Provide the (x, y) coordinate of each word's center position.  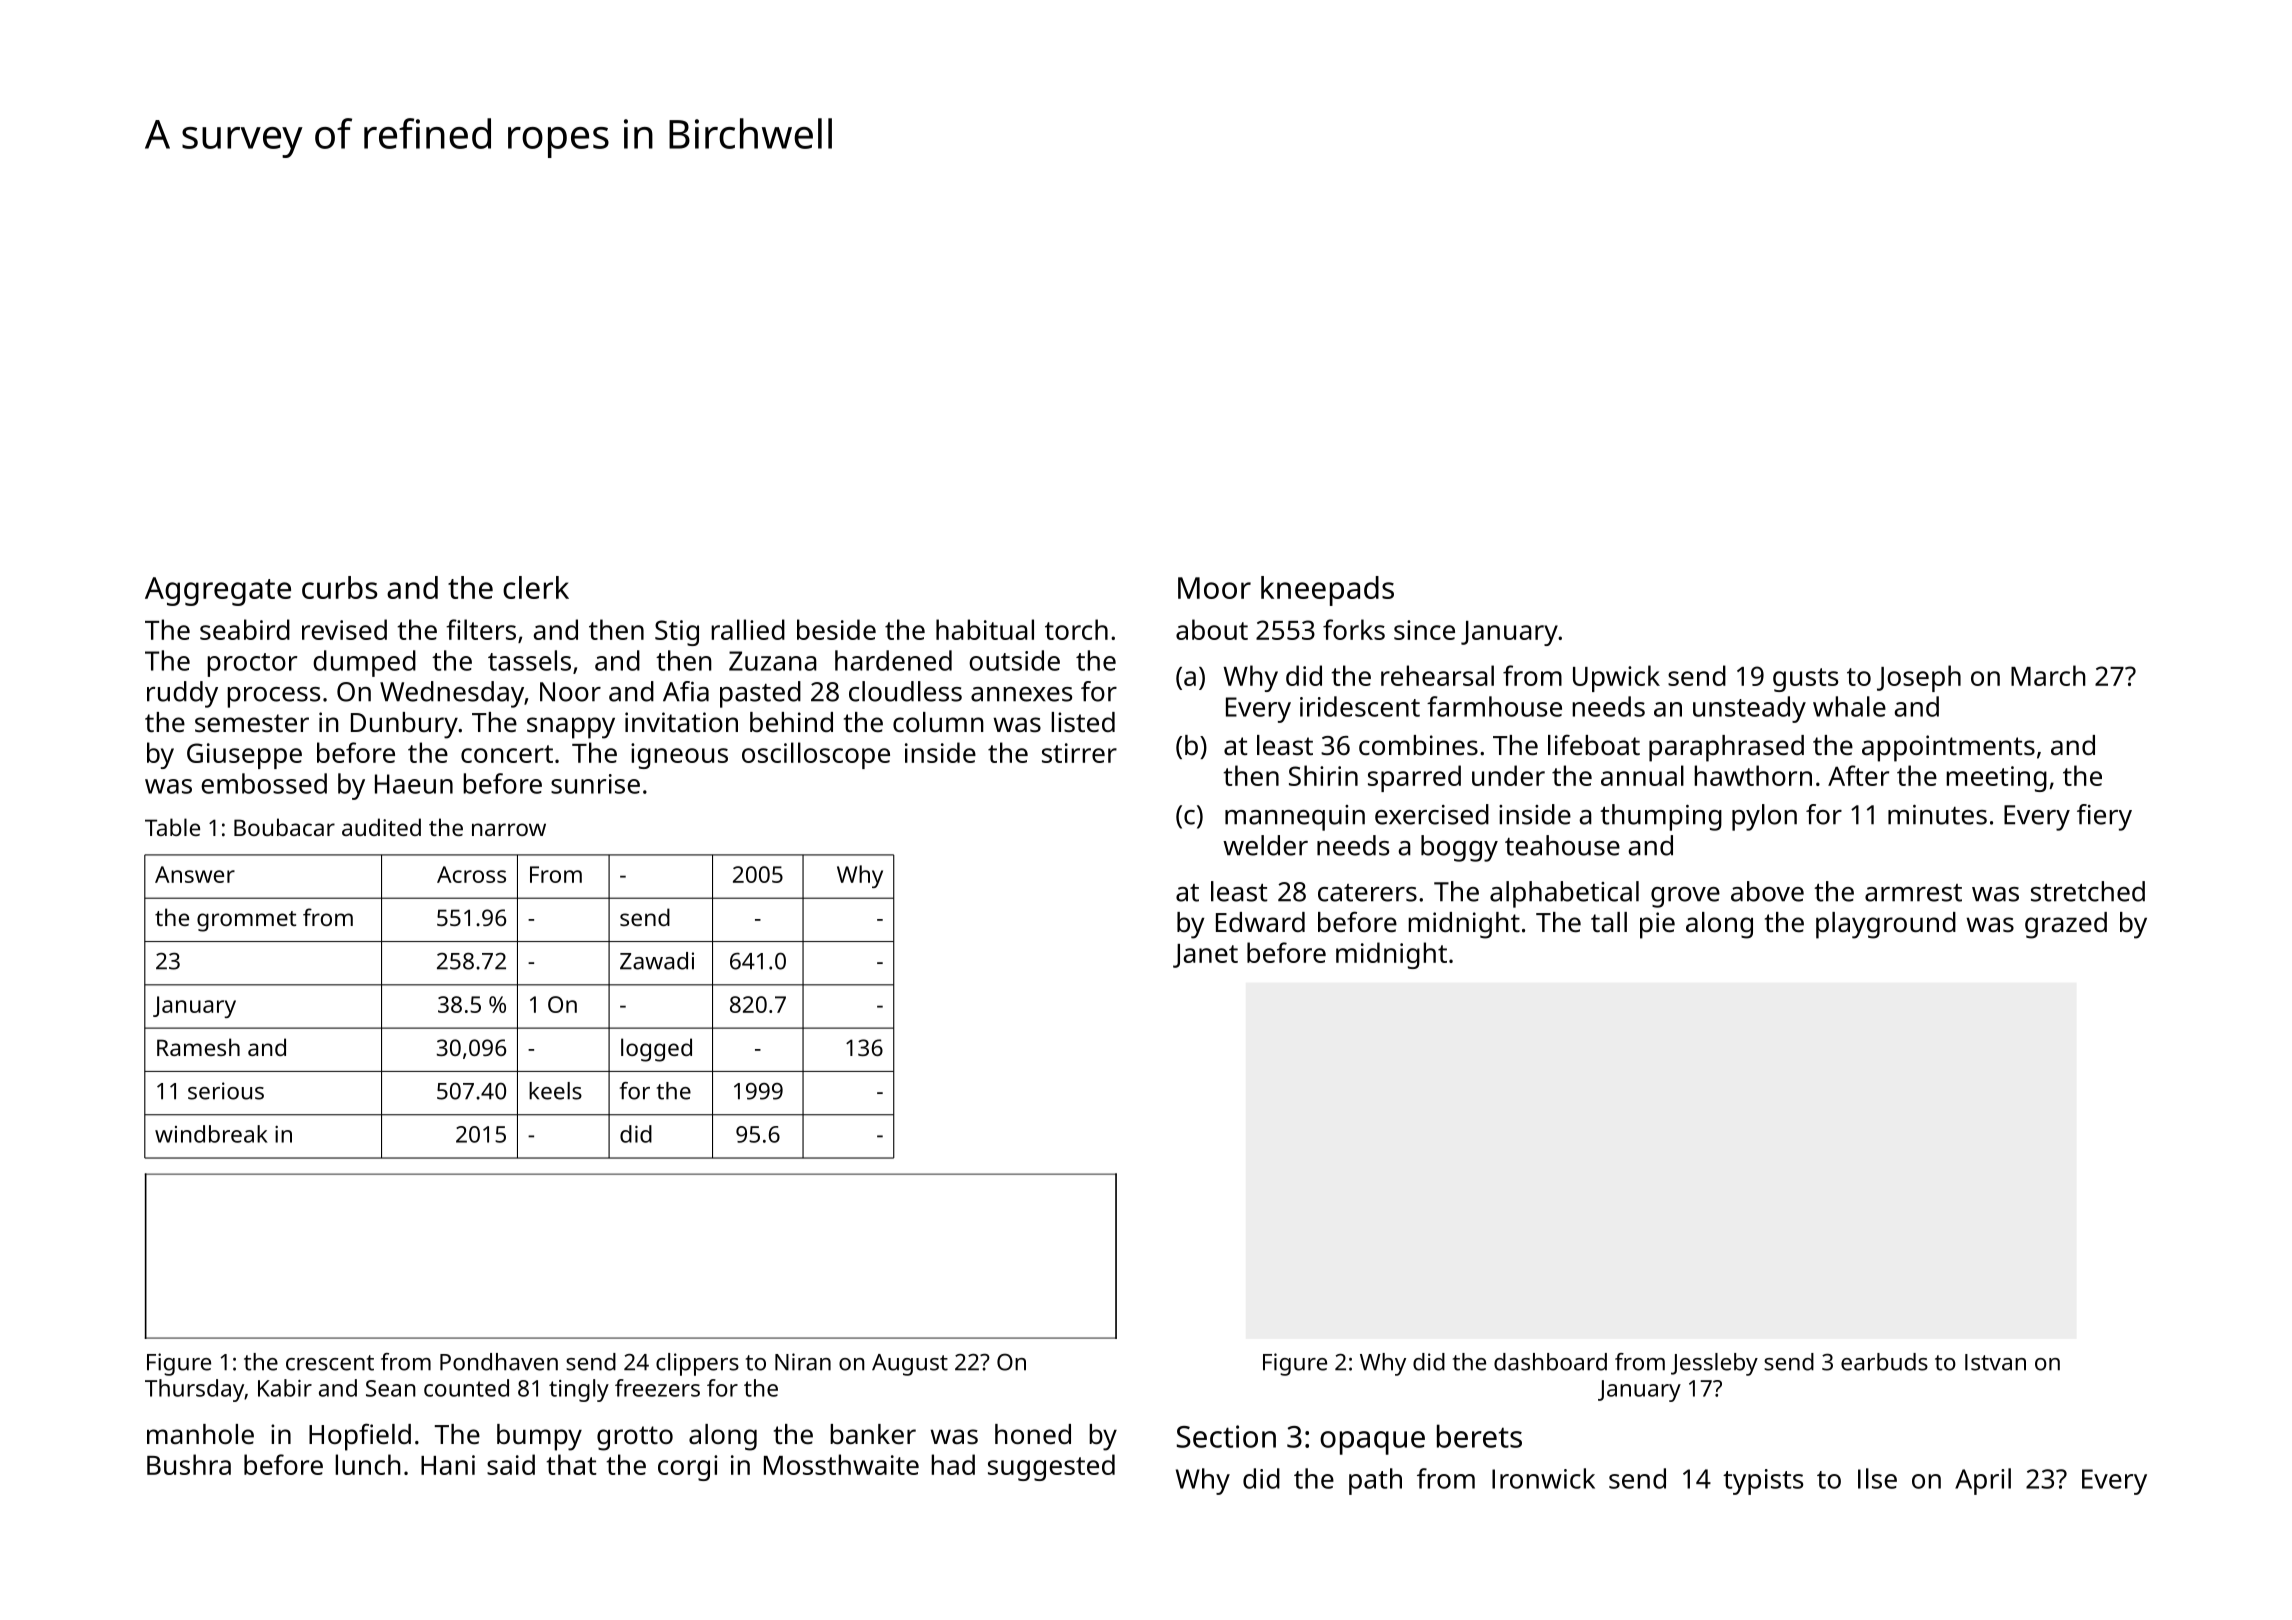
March (2048, 675)
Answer (195, 874)
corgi (688, 1468)
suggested (1051, 1467)
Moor (1214, 588)
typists (1763, 1482)
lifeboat (1594, 744)
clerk (536, 587)
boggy (1459, 848)
